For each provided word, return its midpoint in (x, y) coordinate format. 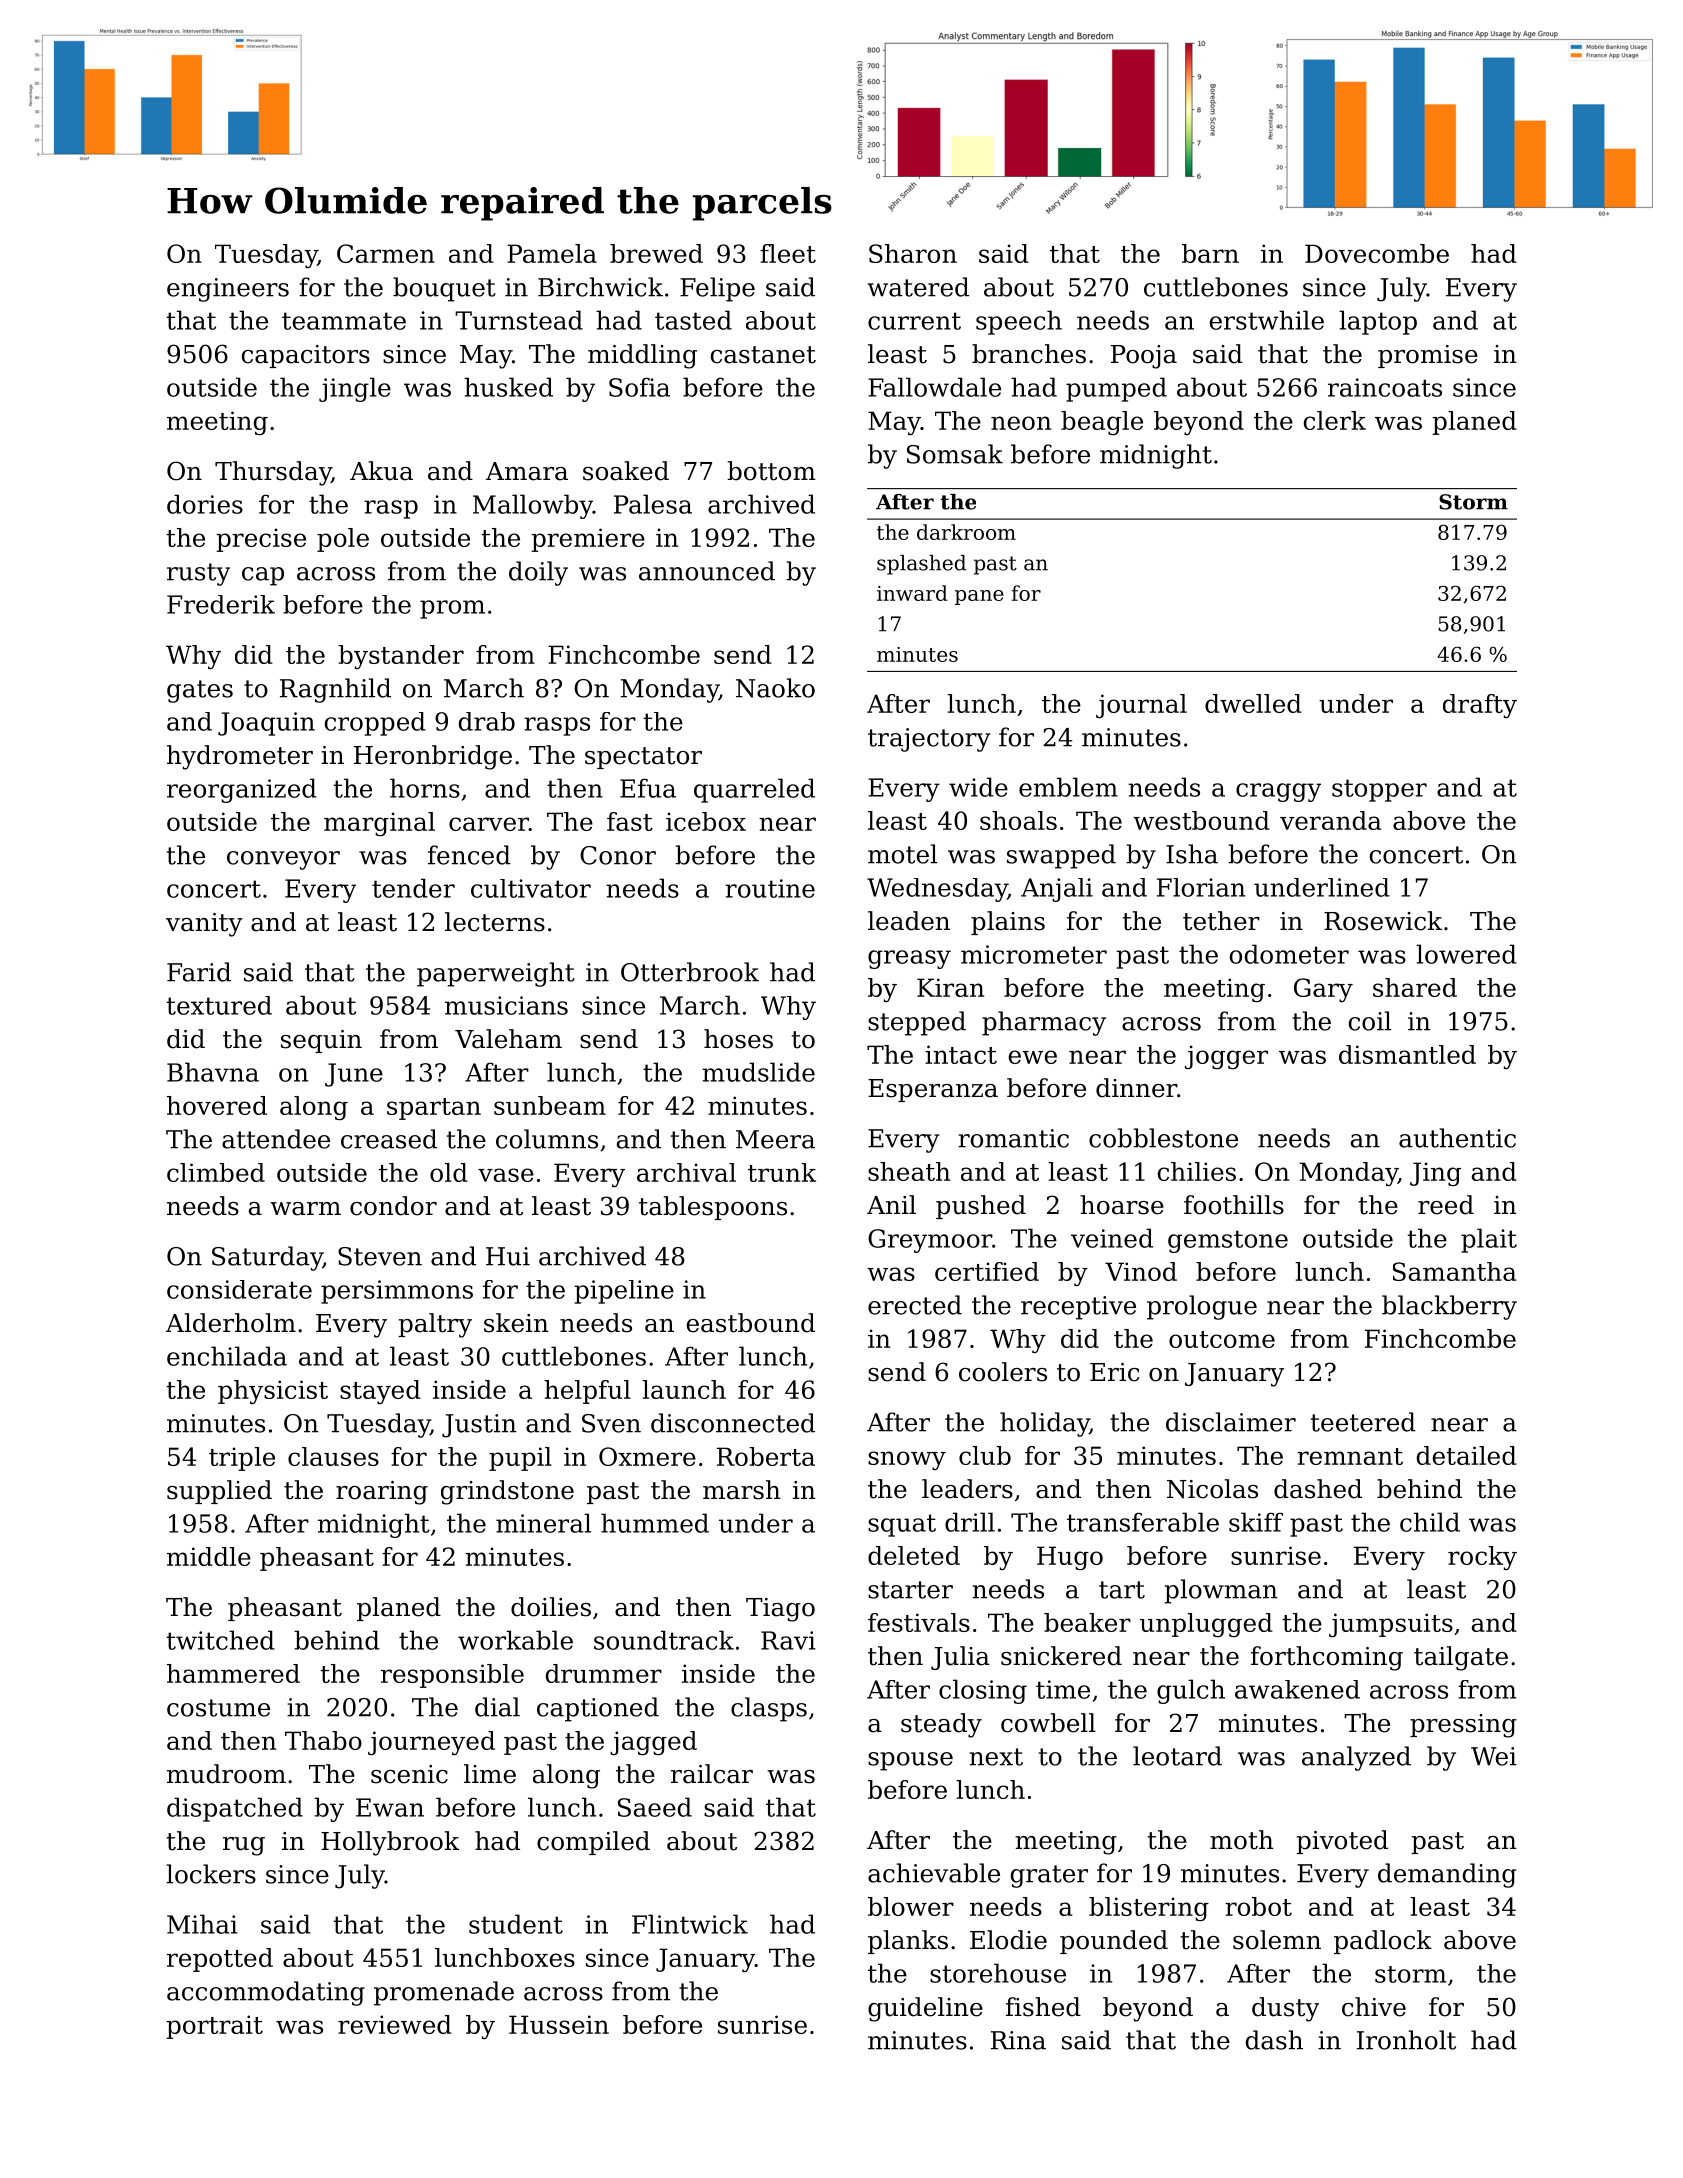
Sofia (639, 387)
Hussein (559, 2024)
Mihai (202, 1924)
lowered (1466, 954)
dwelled (1253, 703)
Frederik (221, 604)
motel (902, 854)
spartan (434, 1109)
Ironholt (1406, 2040)
